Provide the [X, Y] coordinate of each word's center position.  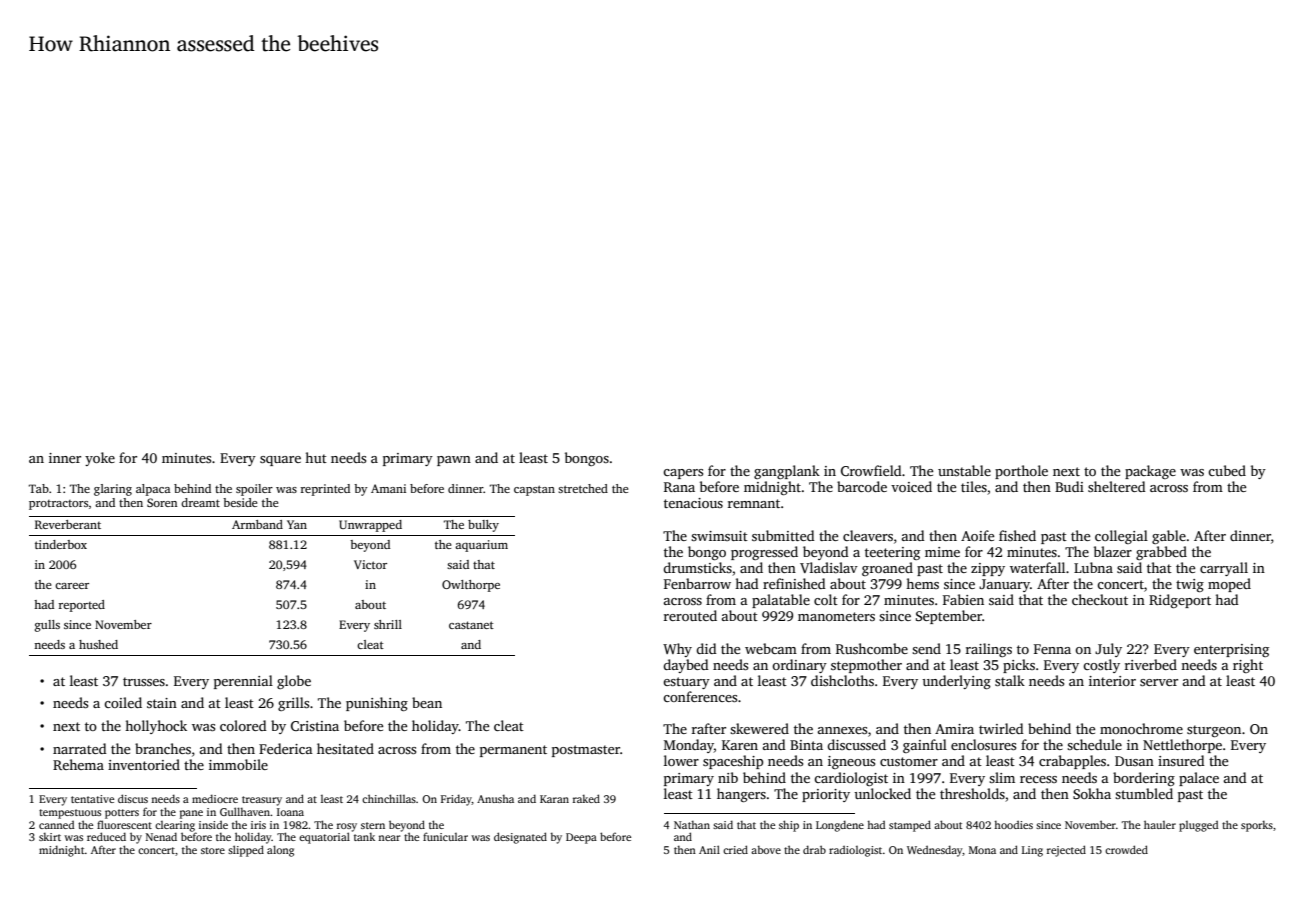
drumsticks [697, 567]
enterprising [1231, 650]
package [1150, 472]
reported [82, 606]
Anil [709, 849]
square [280, 461]
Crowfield [871, 470]
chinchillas [389, 798]
